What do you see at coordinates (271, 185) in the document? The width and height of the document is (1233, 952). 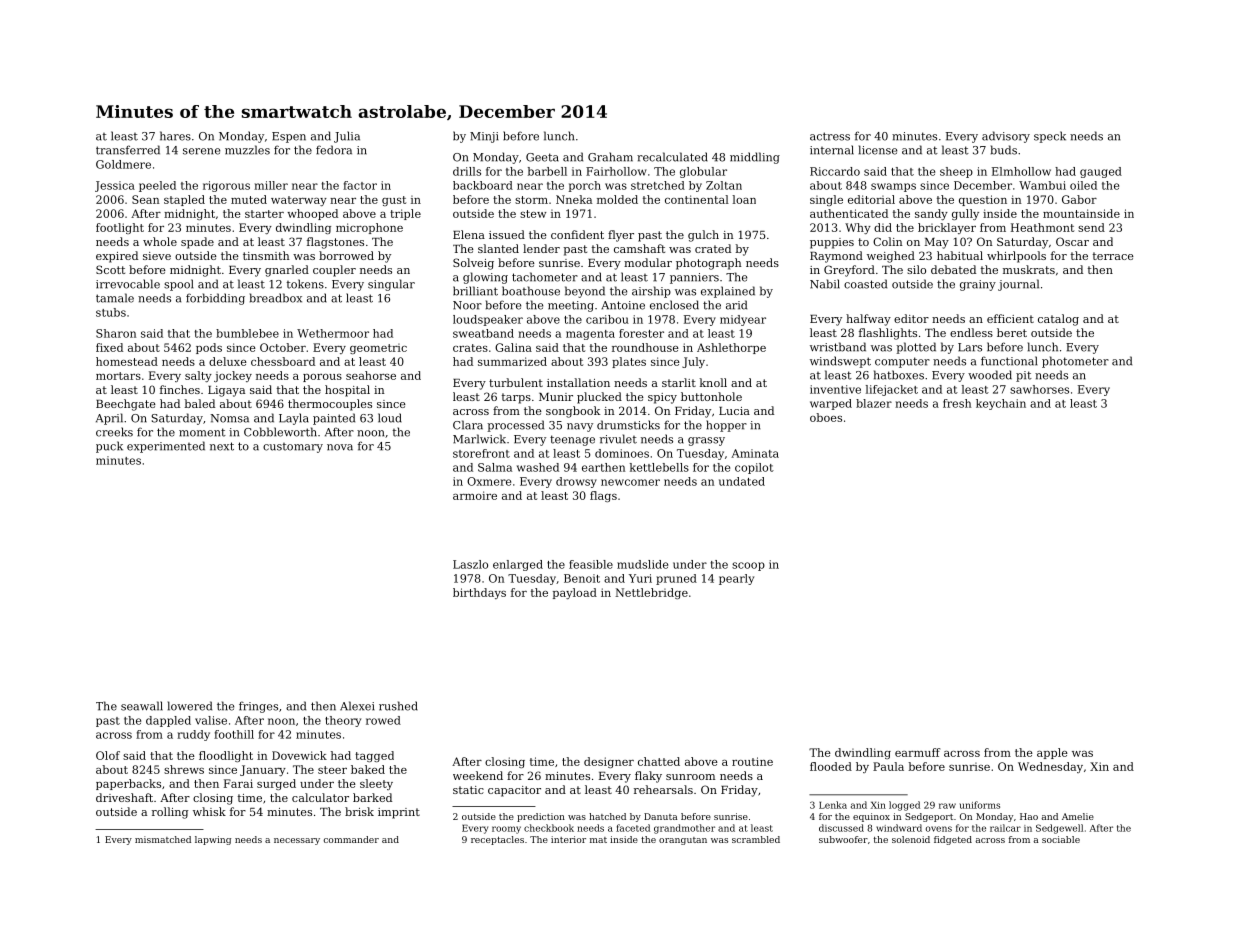 I see `miller` at bounding box center [271, 185].
